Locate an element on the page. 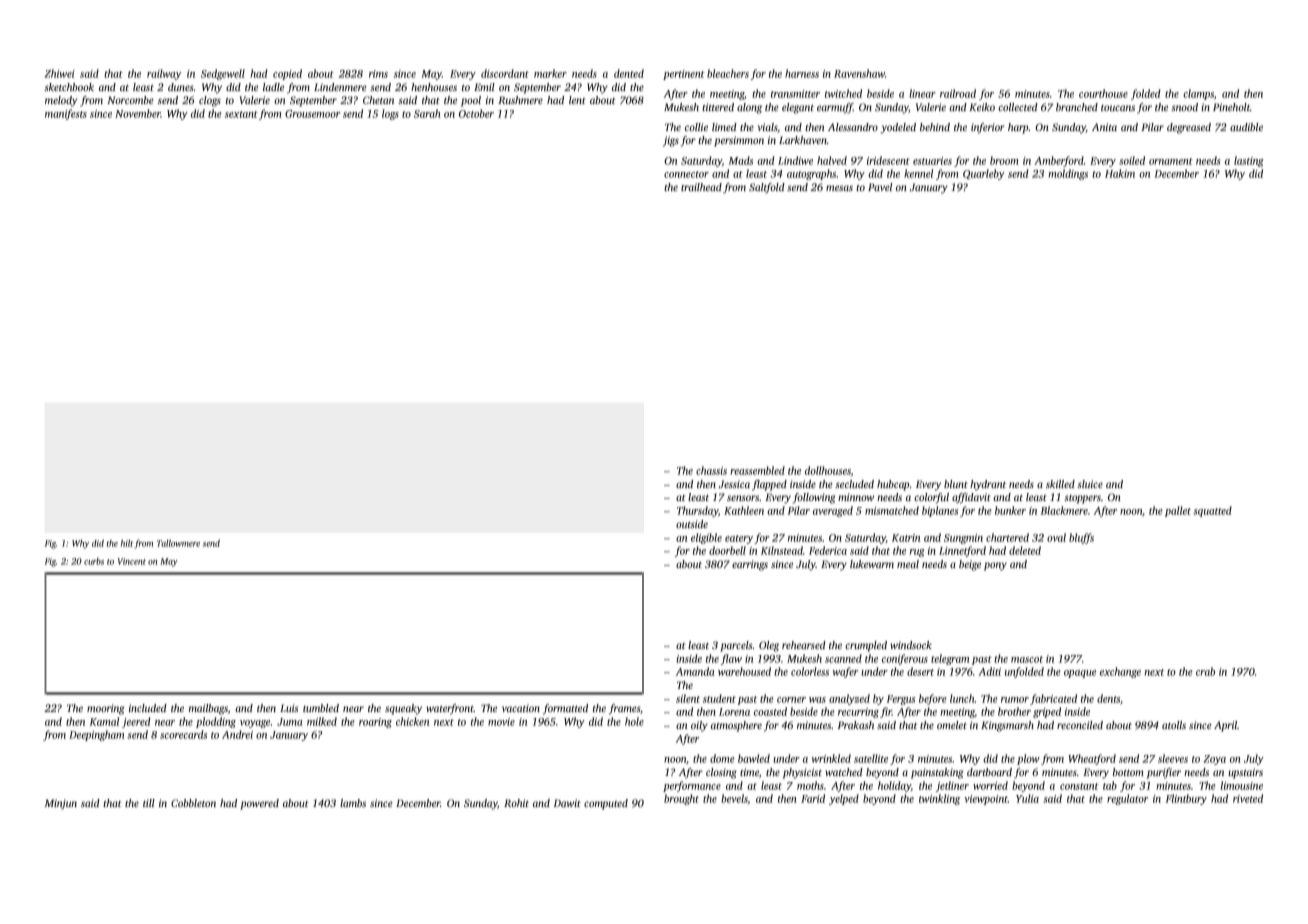 This document has width=1308, height=924. Saltfold is located at coordinates (767, 188).
